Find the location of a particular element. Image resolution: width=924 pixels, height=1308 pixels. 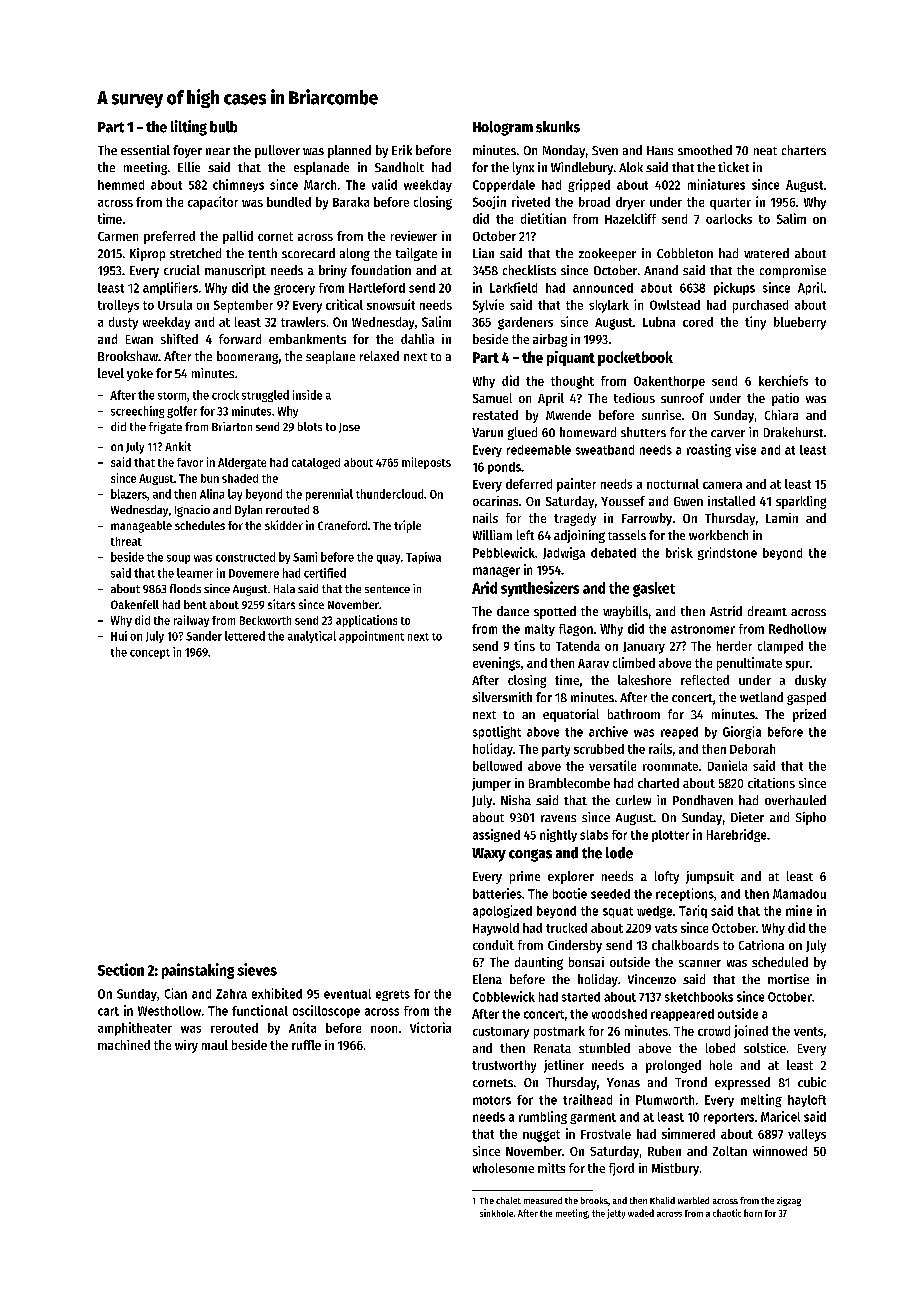

near is located at coordinates (218, 151).
